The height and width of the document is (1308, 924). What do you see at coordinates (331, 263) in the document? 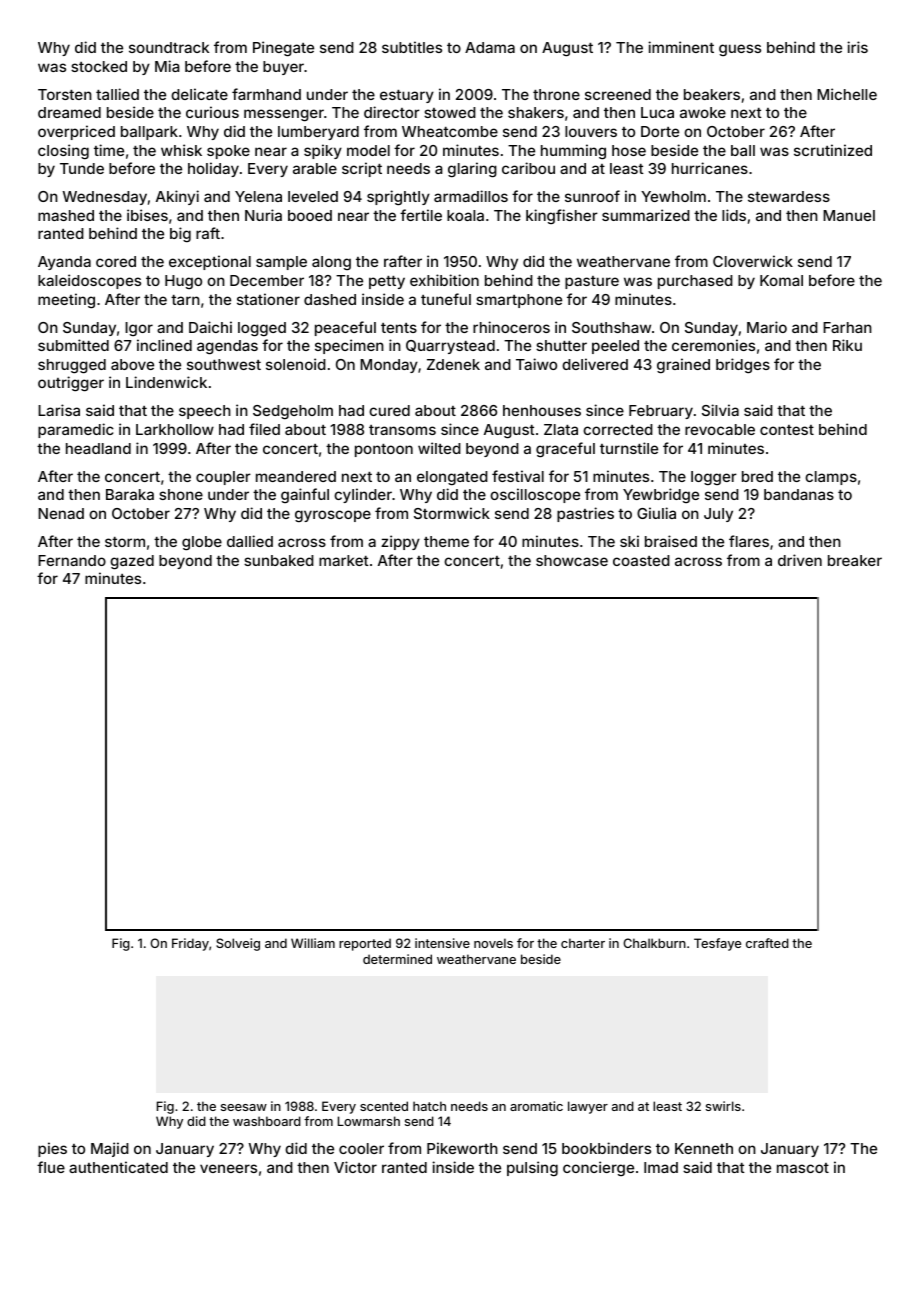
I see `along` at bounding box center [331, 263].
